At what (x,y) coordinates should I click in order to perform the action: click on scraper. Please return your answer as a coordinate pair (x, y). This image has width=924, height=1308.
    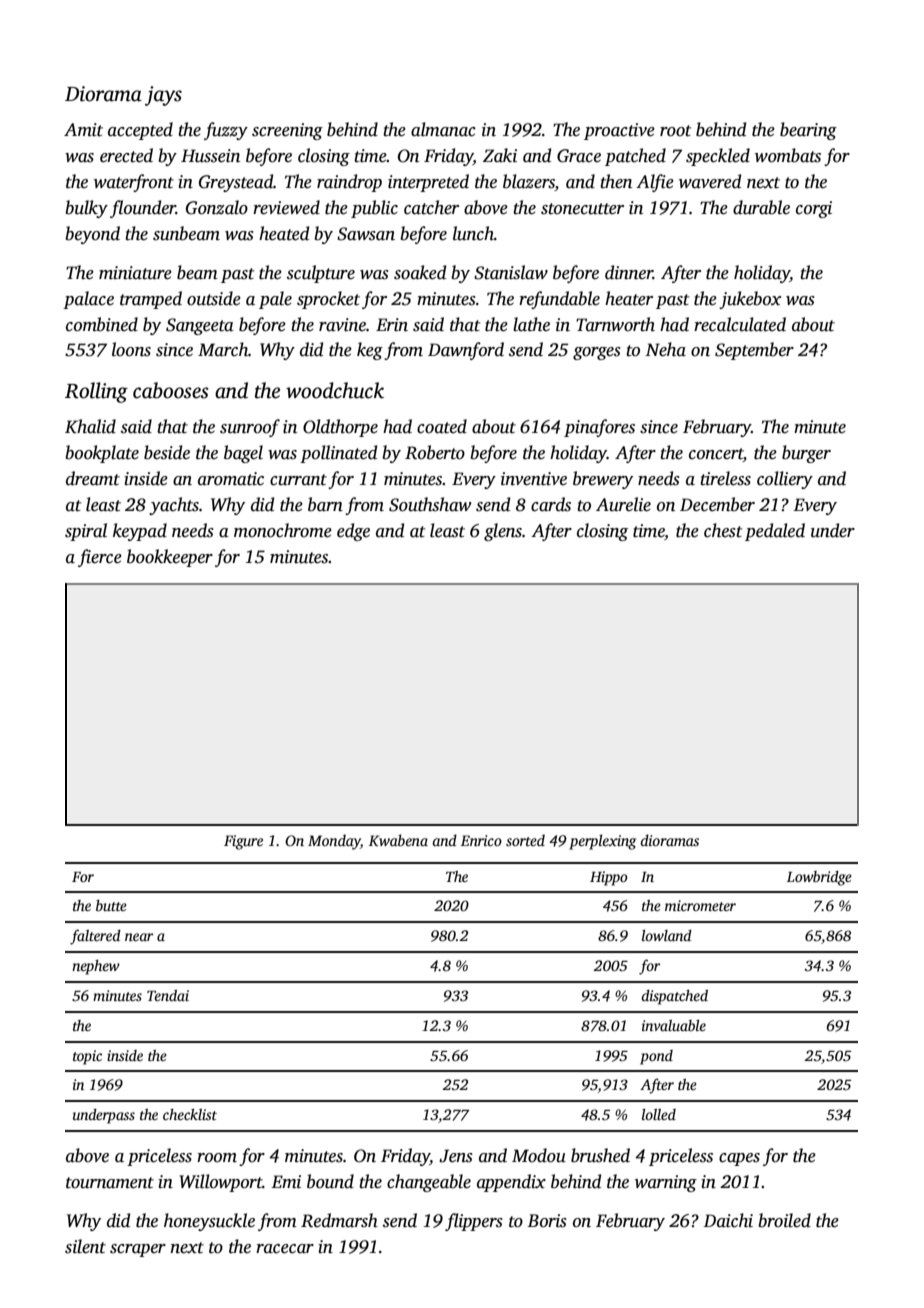
    Looking at the image, I should click on (138, 1250).
